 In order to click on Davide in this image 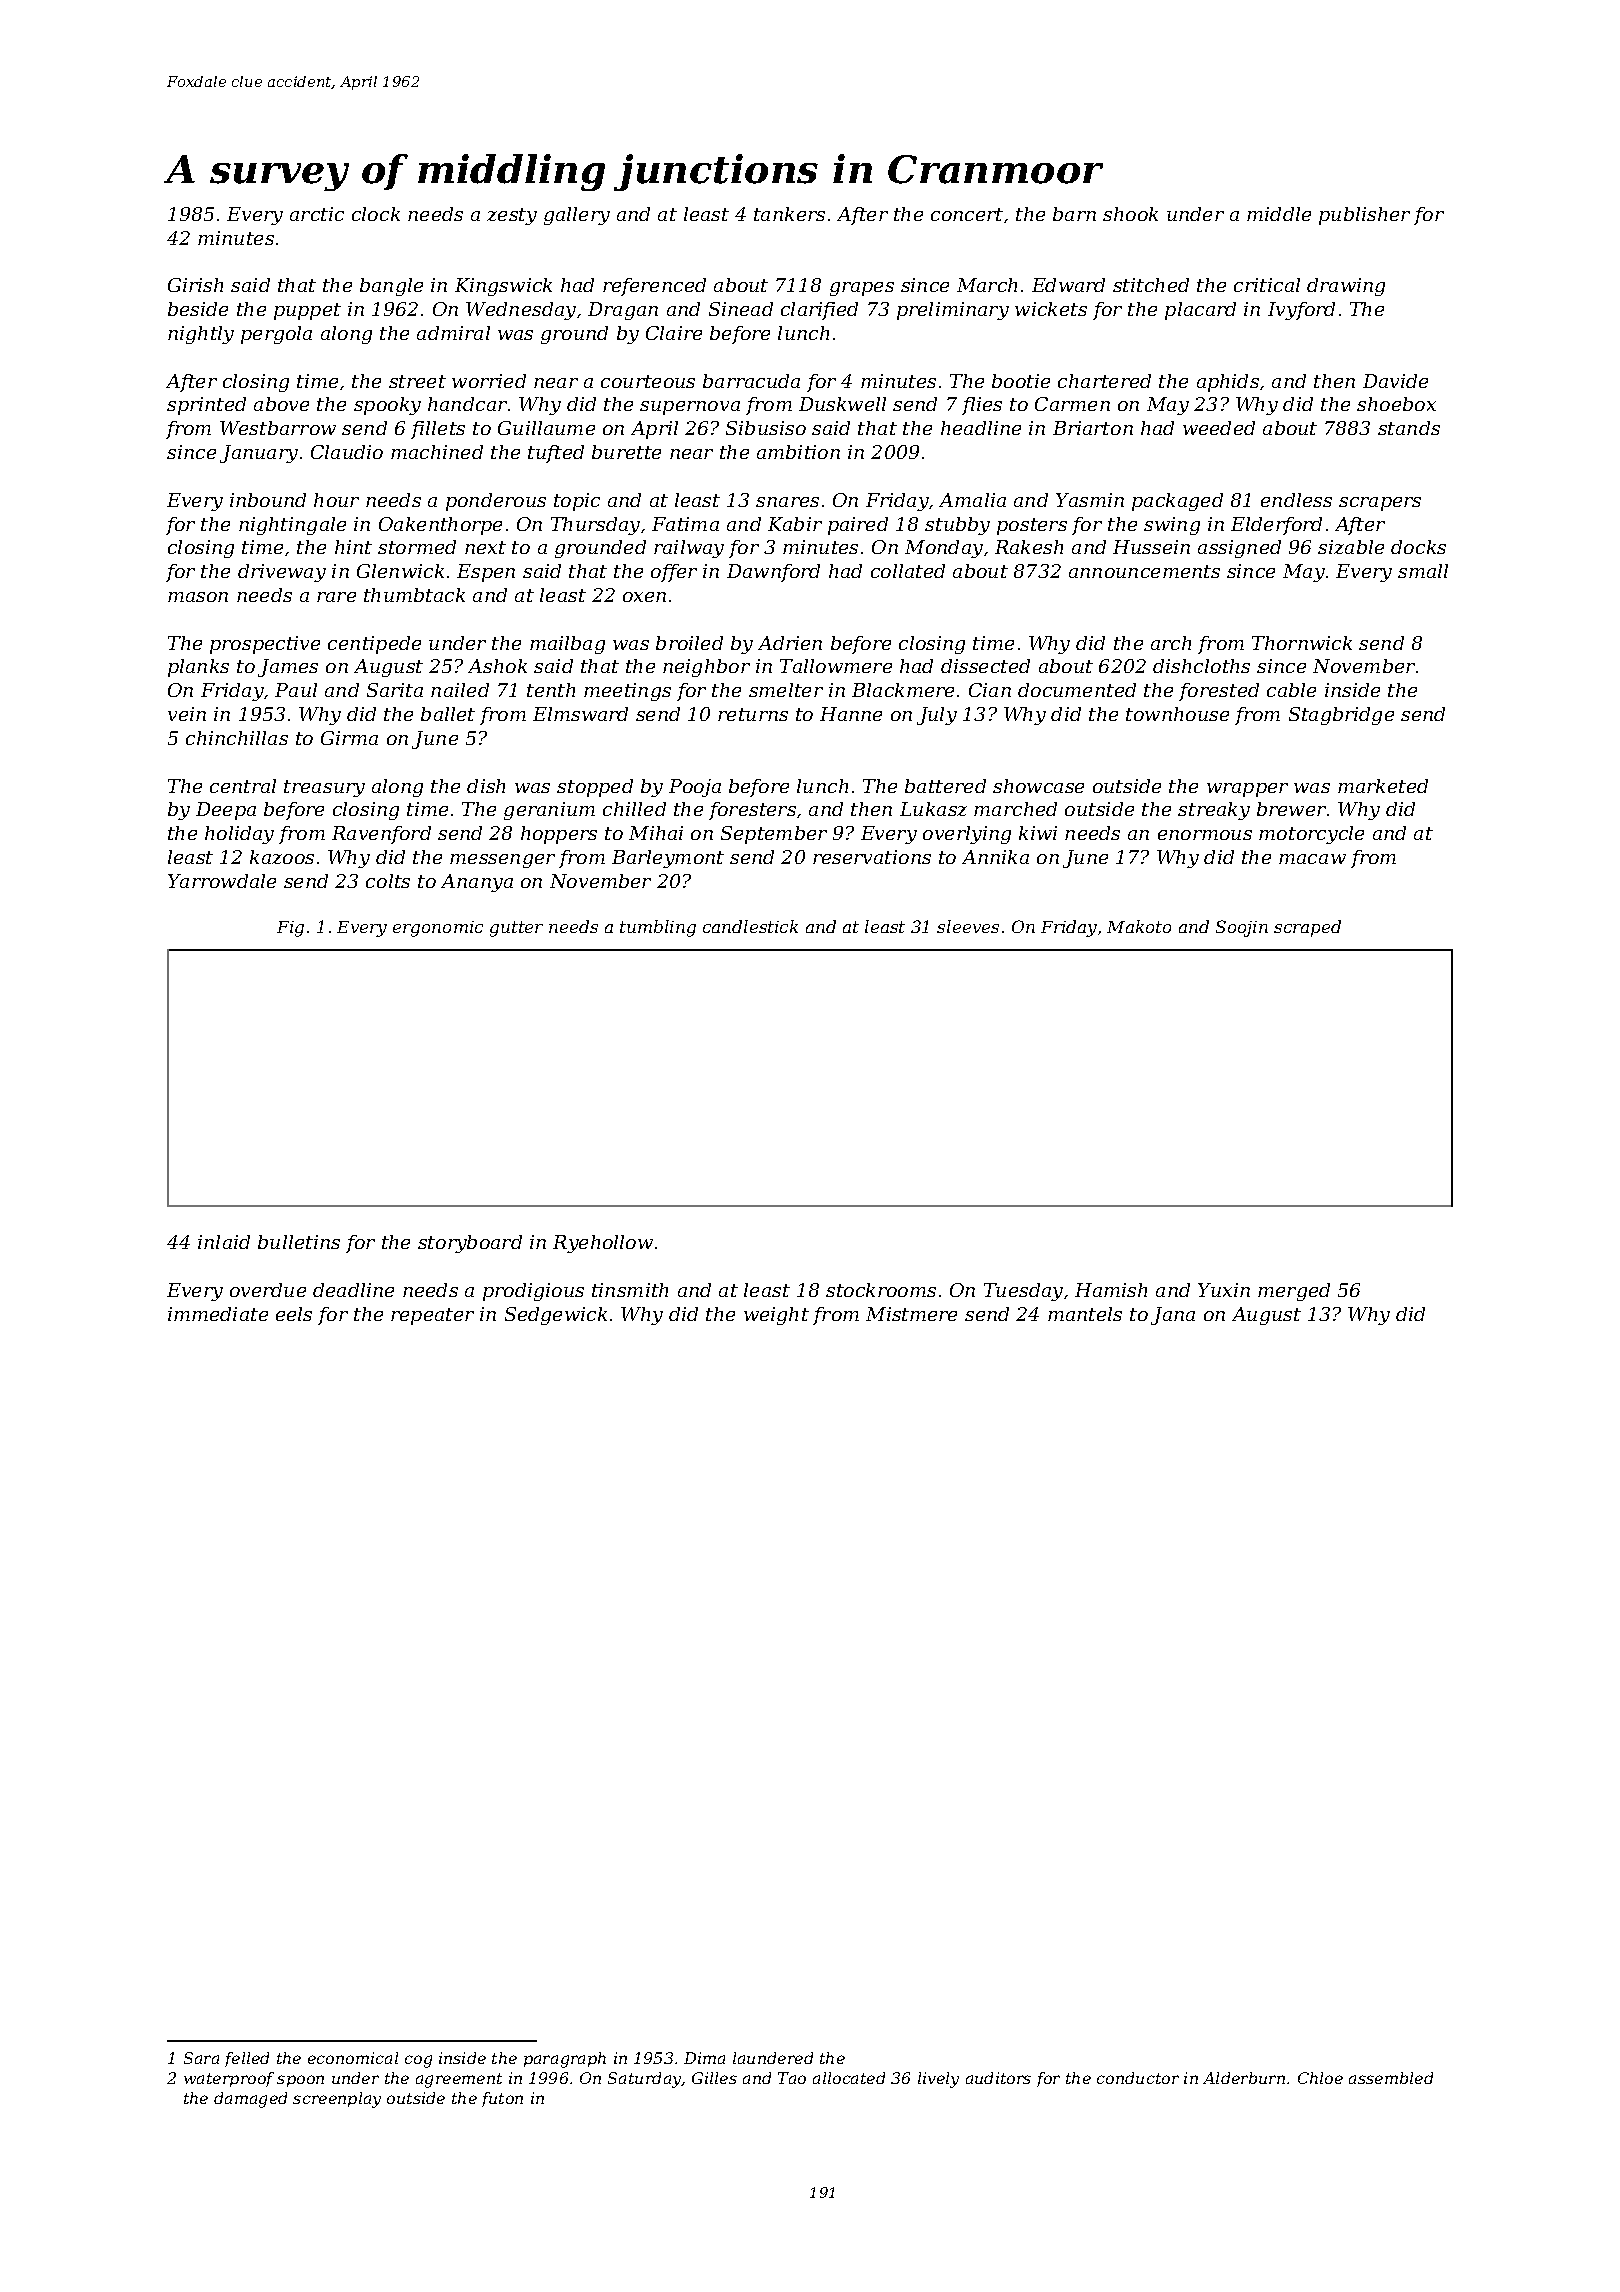, I will do `click(1395, 381)`.
